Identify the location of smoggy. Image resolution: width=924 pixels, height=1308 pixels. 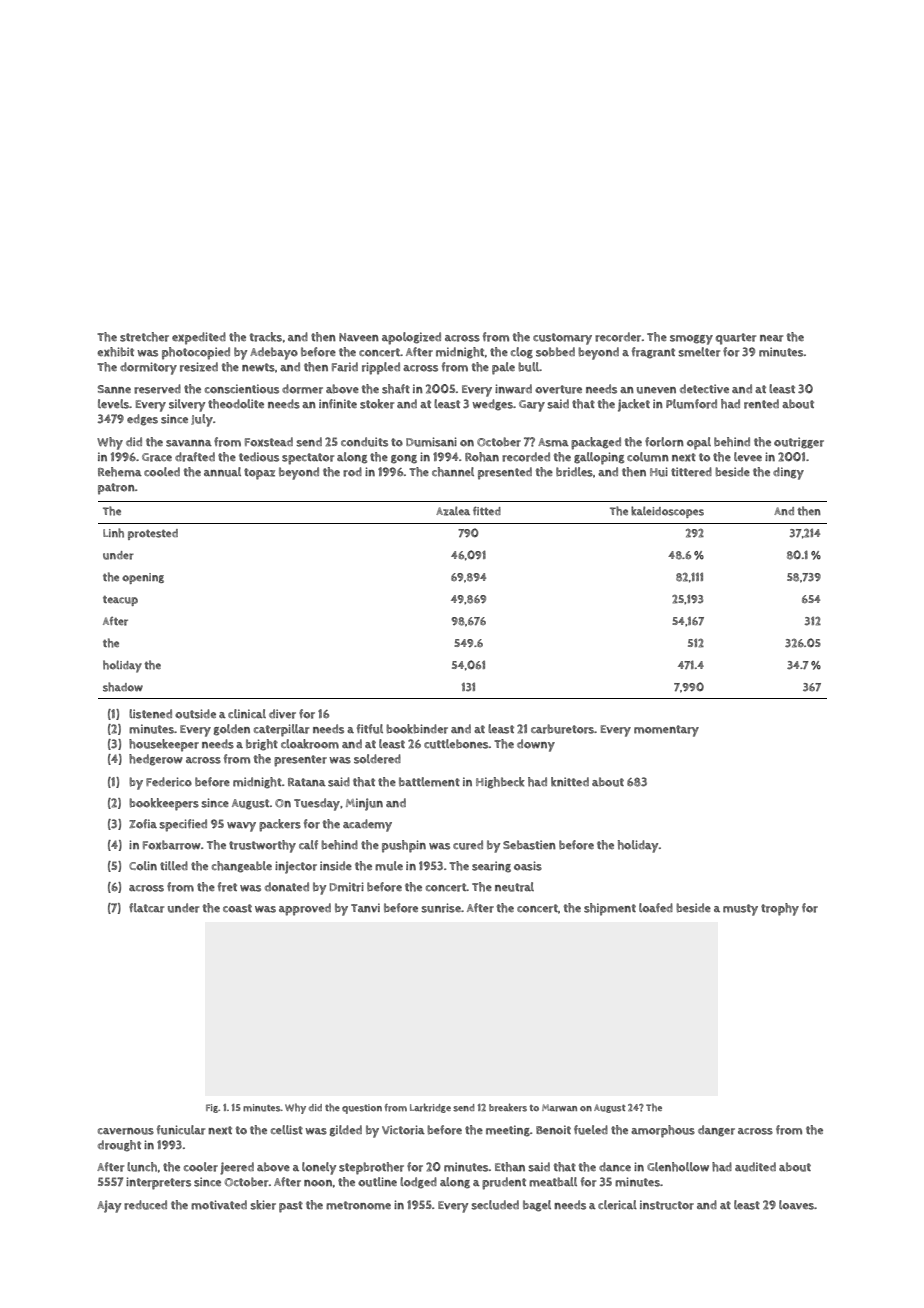
(691, 340).
